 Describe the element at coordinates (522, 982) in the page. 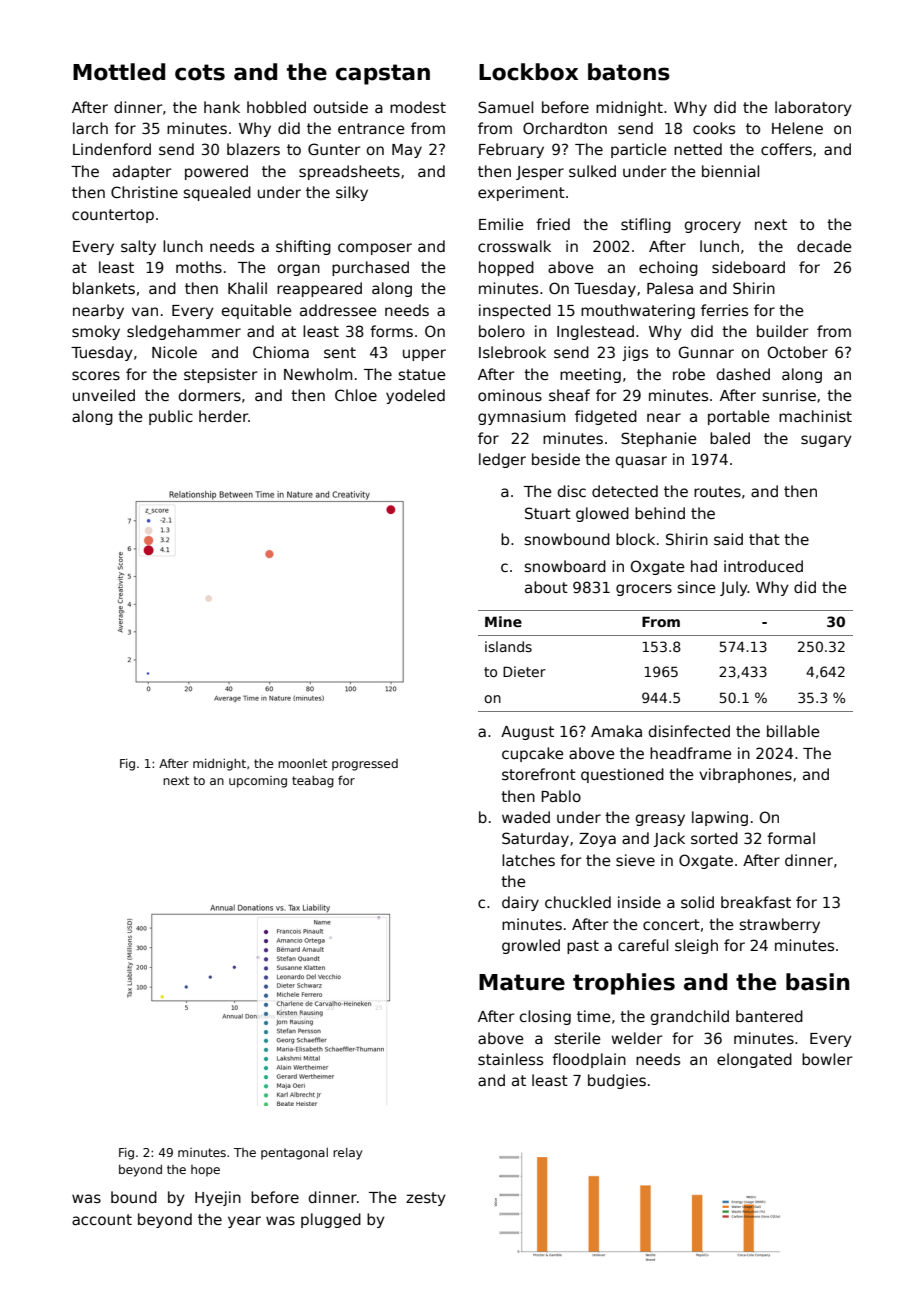

I see `Mature` at that location.
